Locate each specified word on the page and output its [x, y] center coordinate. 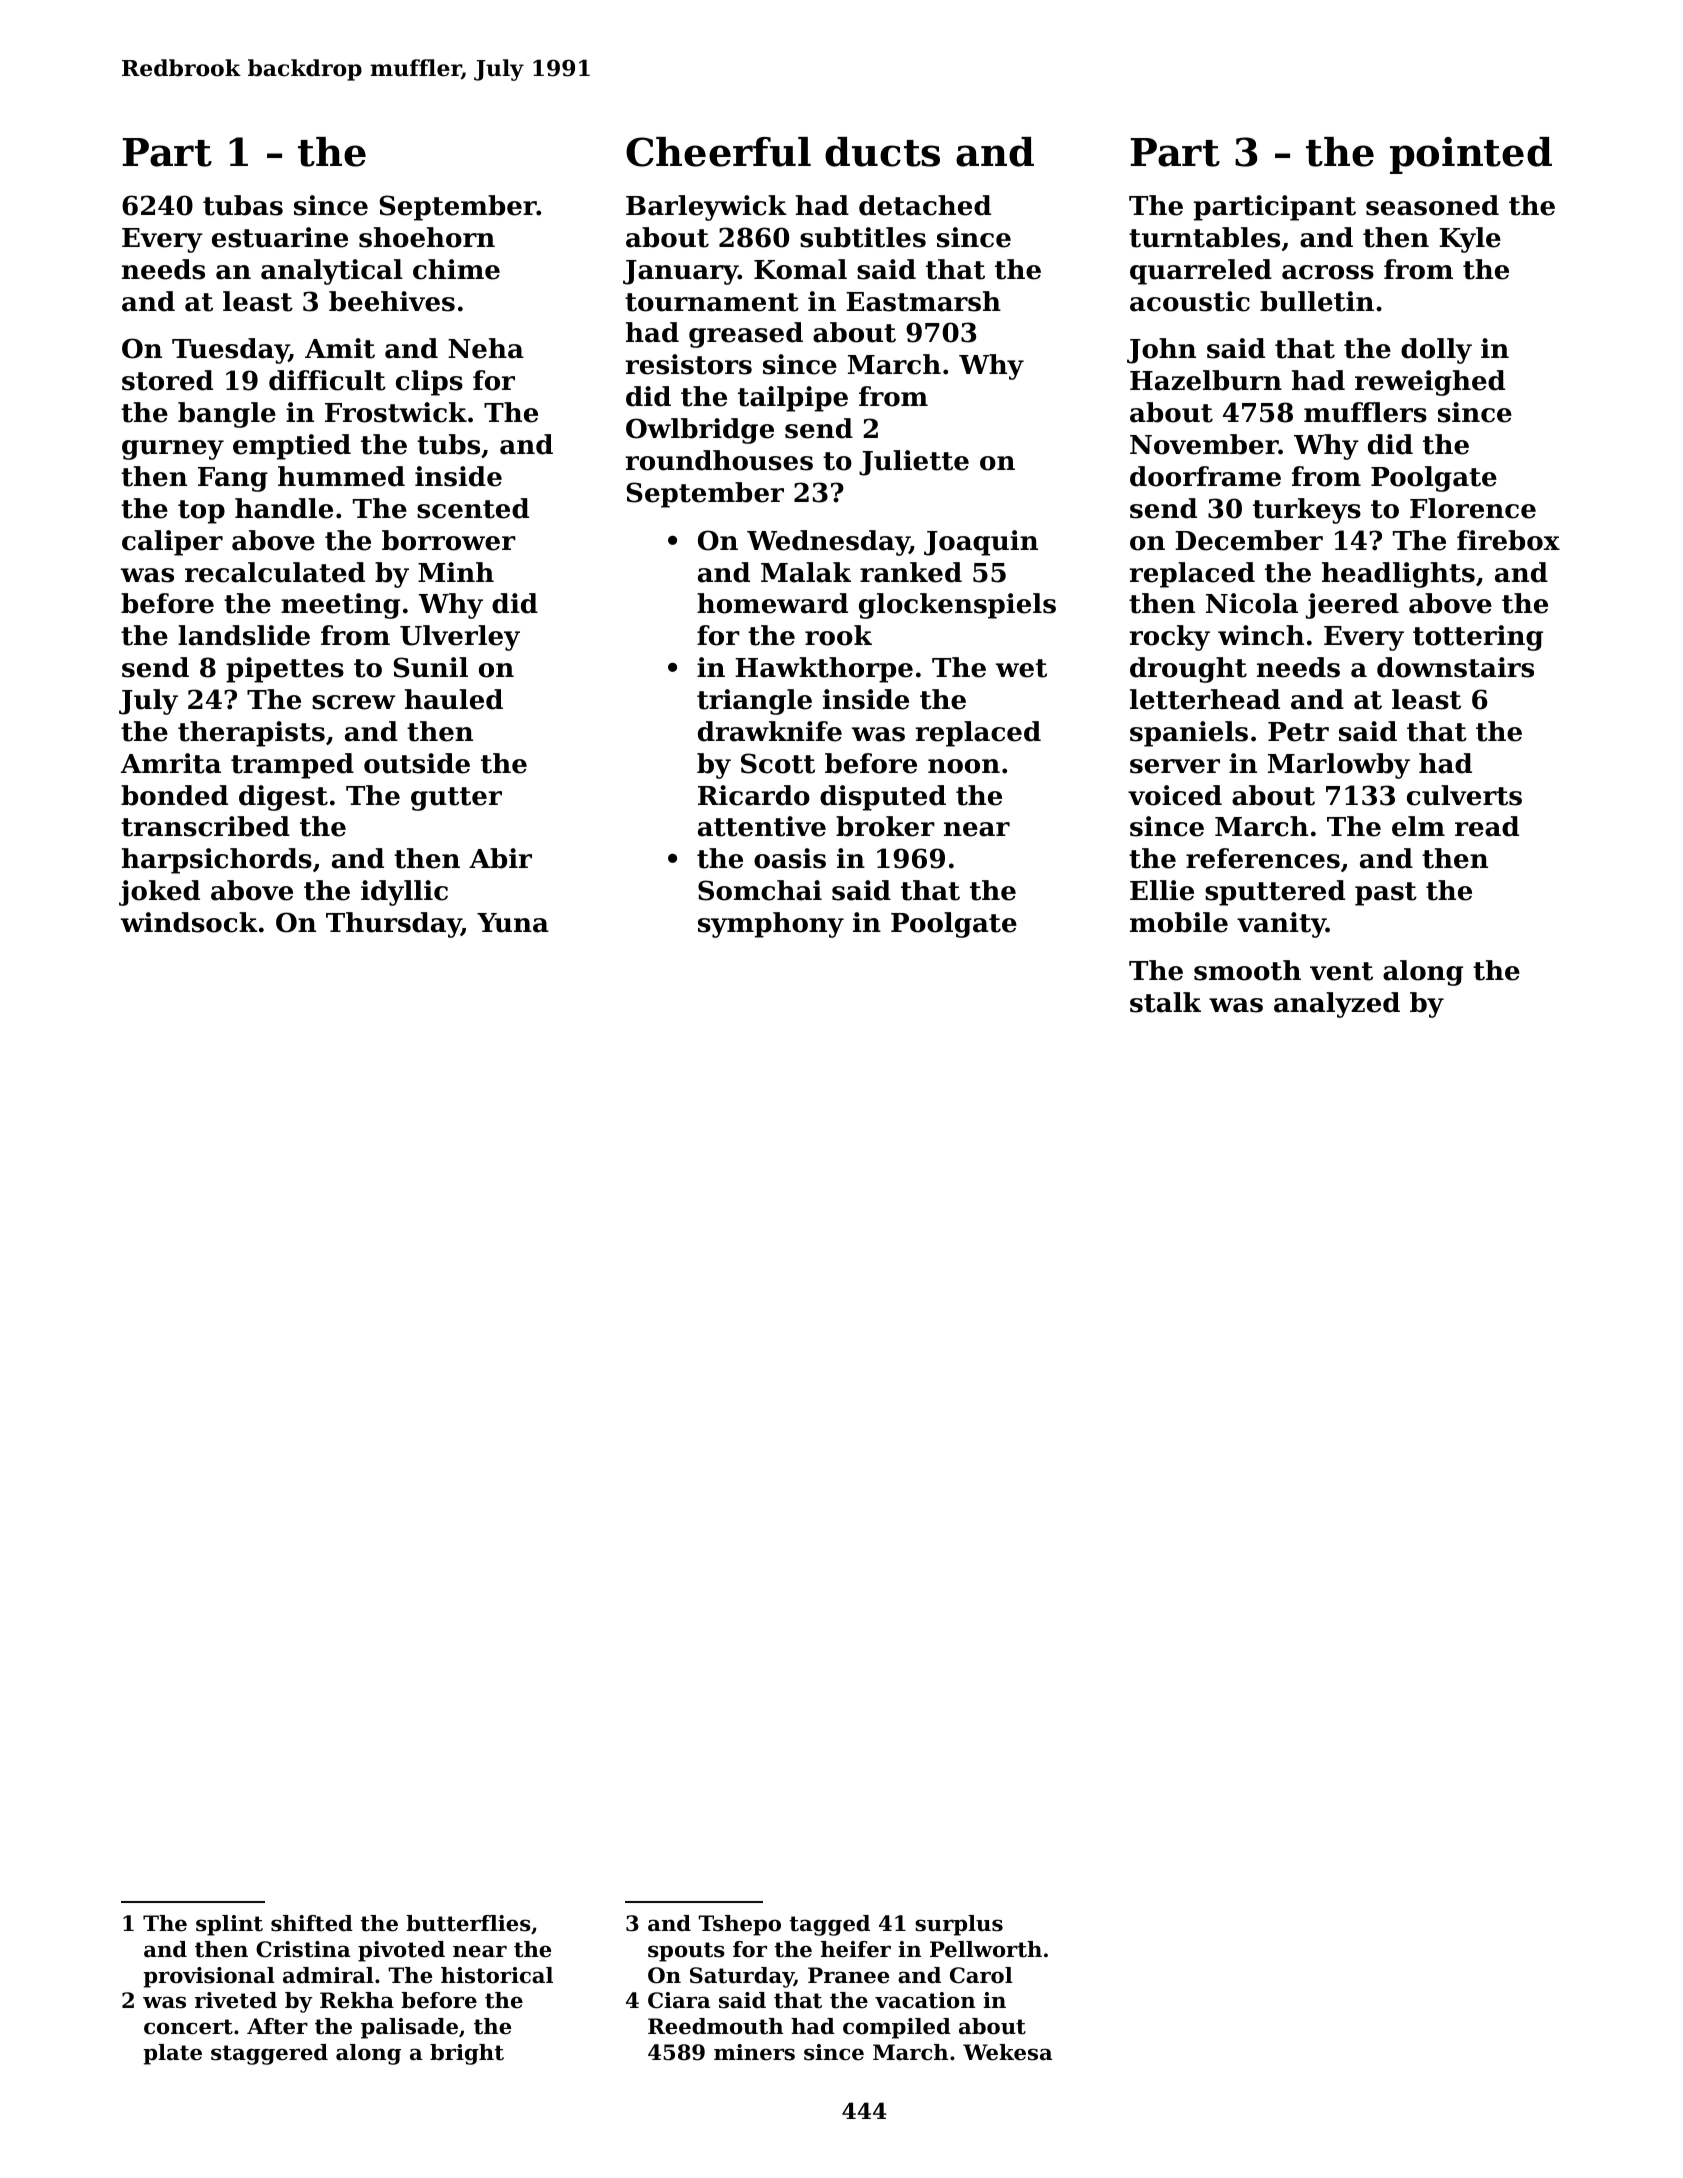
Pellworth [986, 1949]
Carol [981, 1975]
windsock [189, 922]
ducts [882, 152]
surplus [959, 1925]
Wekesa [1007, 2052]
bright [467, 2054]
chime [456, 269]
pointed [1471, 155]
